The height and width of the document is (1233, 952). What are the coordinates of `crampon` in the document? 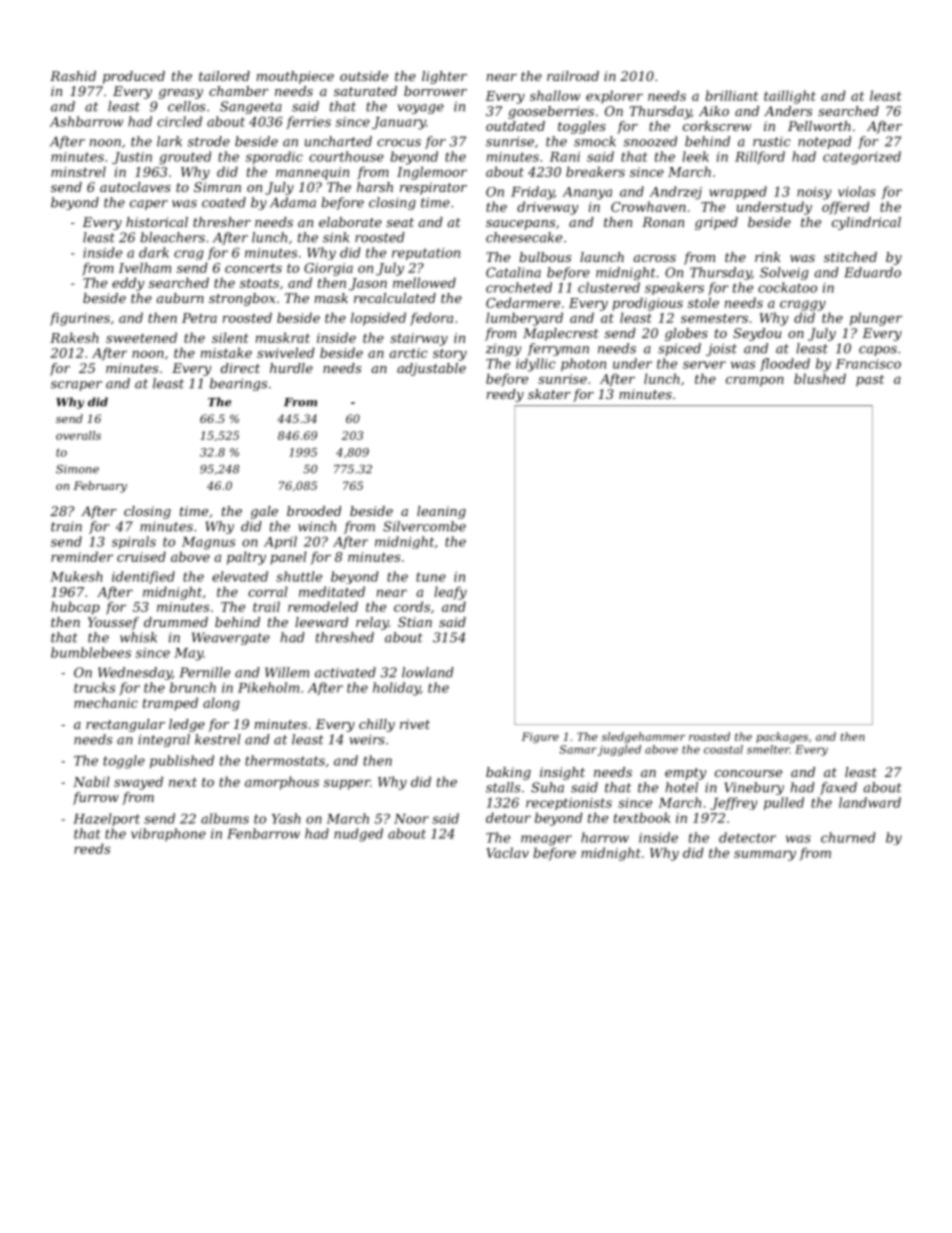 It's located at (755, 381).
